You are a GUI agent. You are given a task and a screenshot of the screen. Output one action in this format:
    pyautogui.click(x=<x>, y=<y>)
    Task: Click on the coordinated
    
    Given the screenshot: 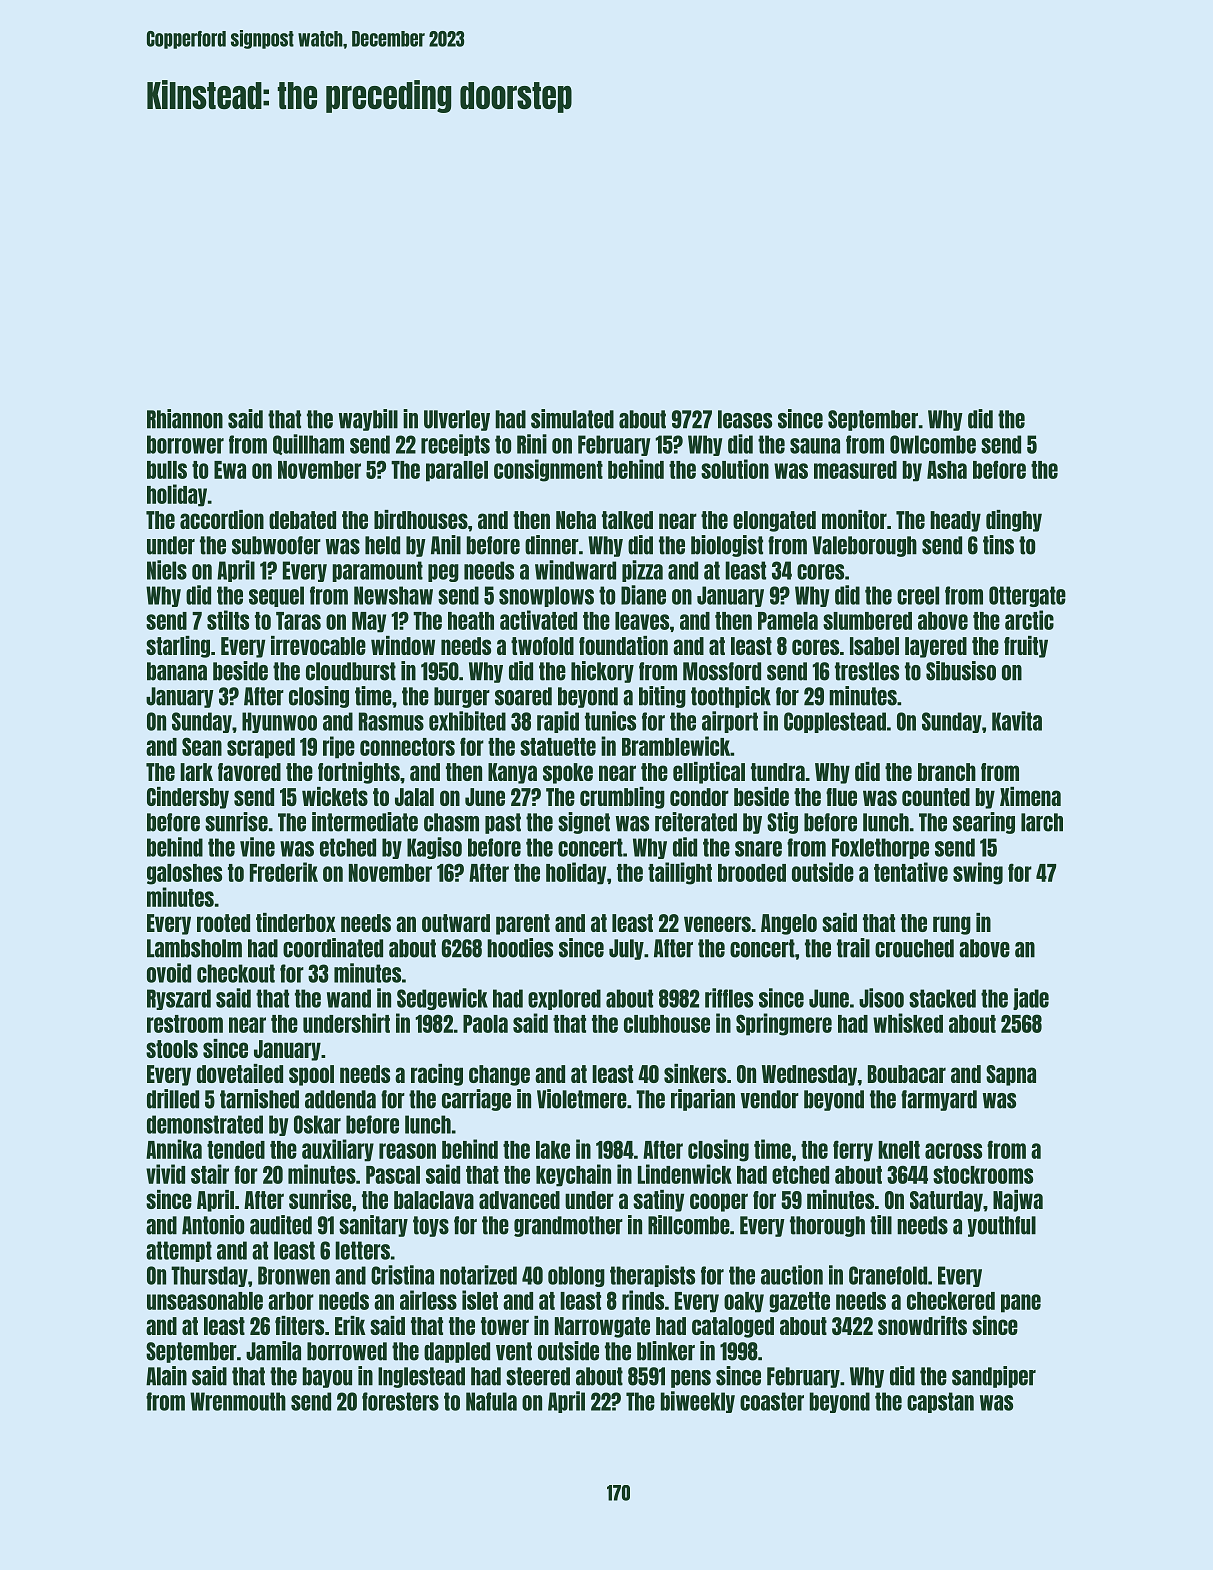 What is the action you would take?
    pyautogui.click(x=333, y=948)
